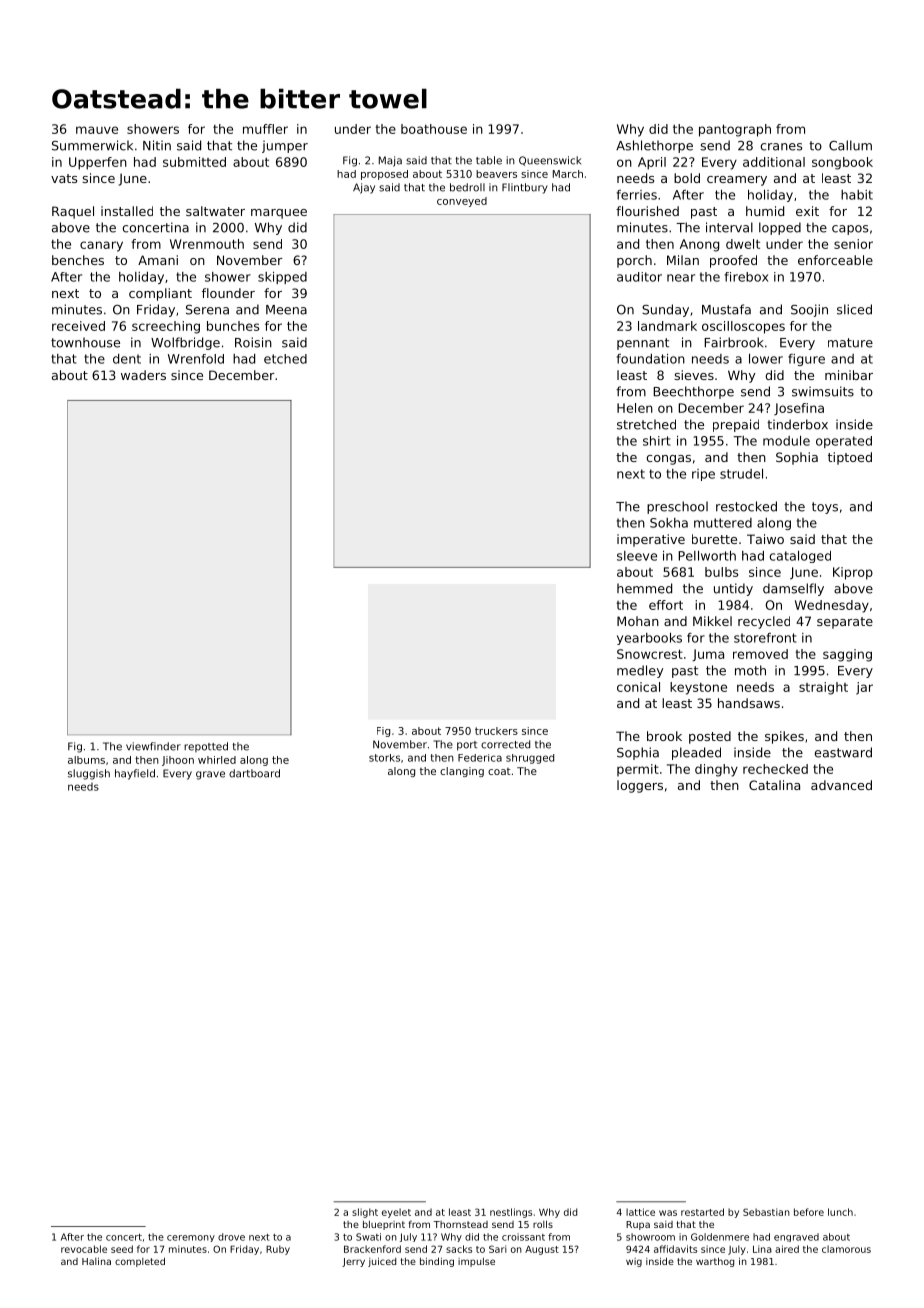 This screenshot has width=924, height=1308. Describe the element at coordinates (841, 785) in the screenshot. I see `advanced` at that location.
